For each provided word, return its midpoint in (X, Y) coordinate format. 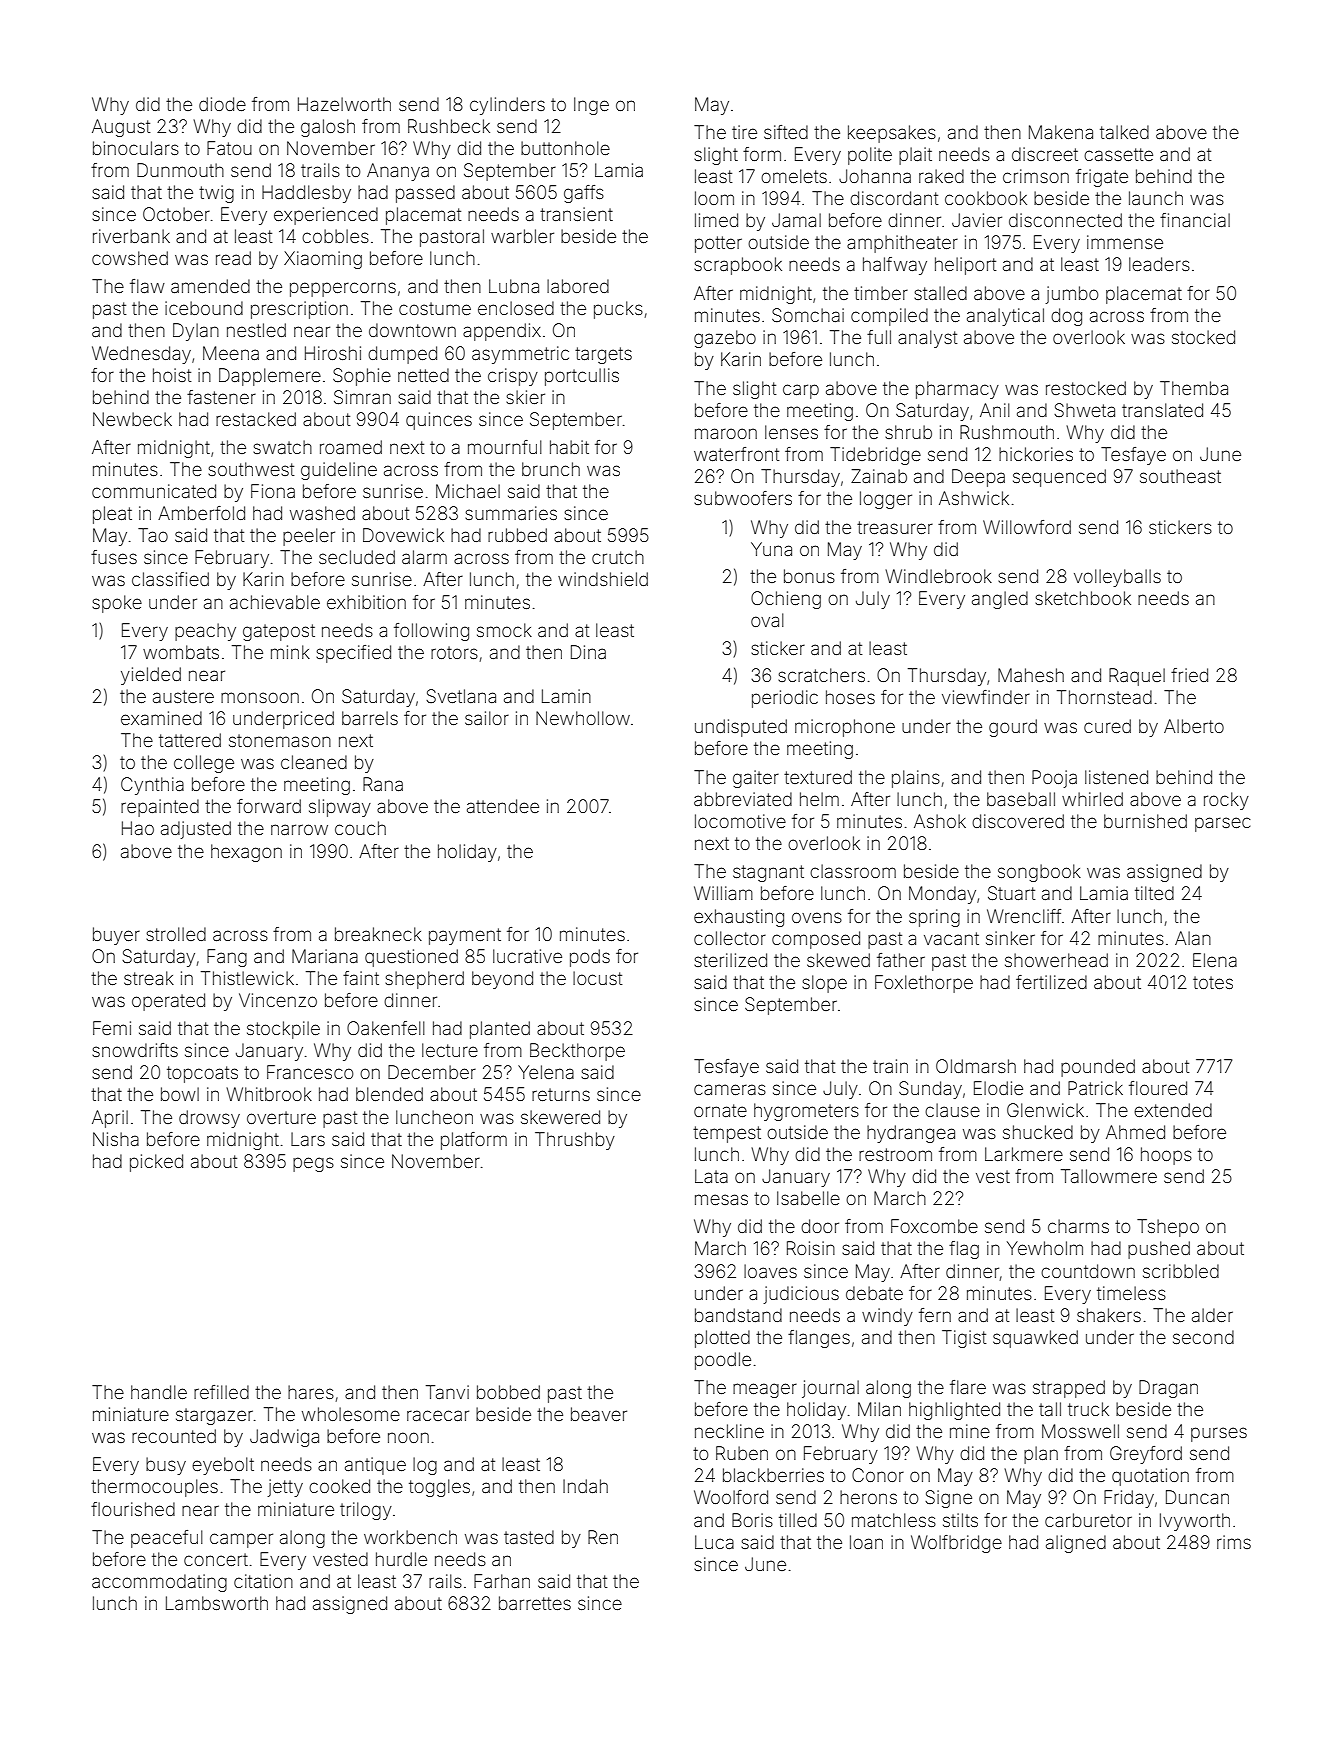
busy (166, 1466)
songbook (1039, 873)
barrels (370, 718)
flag (964, 1250)
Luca (714, 1542)
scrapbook (738, 266)
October (176, 214)
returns (561, 1094)
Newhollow (583, 718)
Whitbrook (269, 1094)
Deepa (978, 478)
